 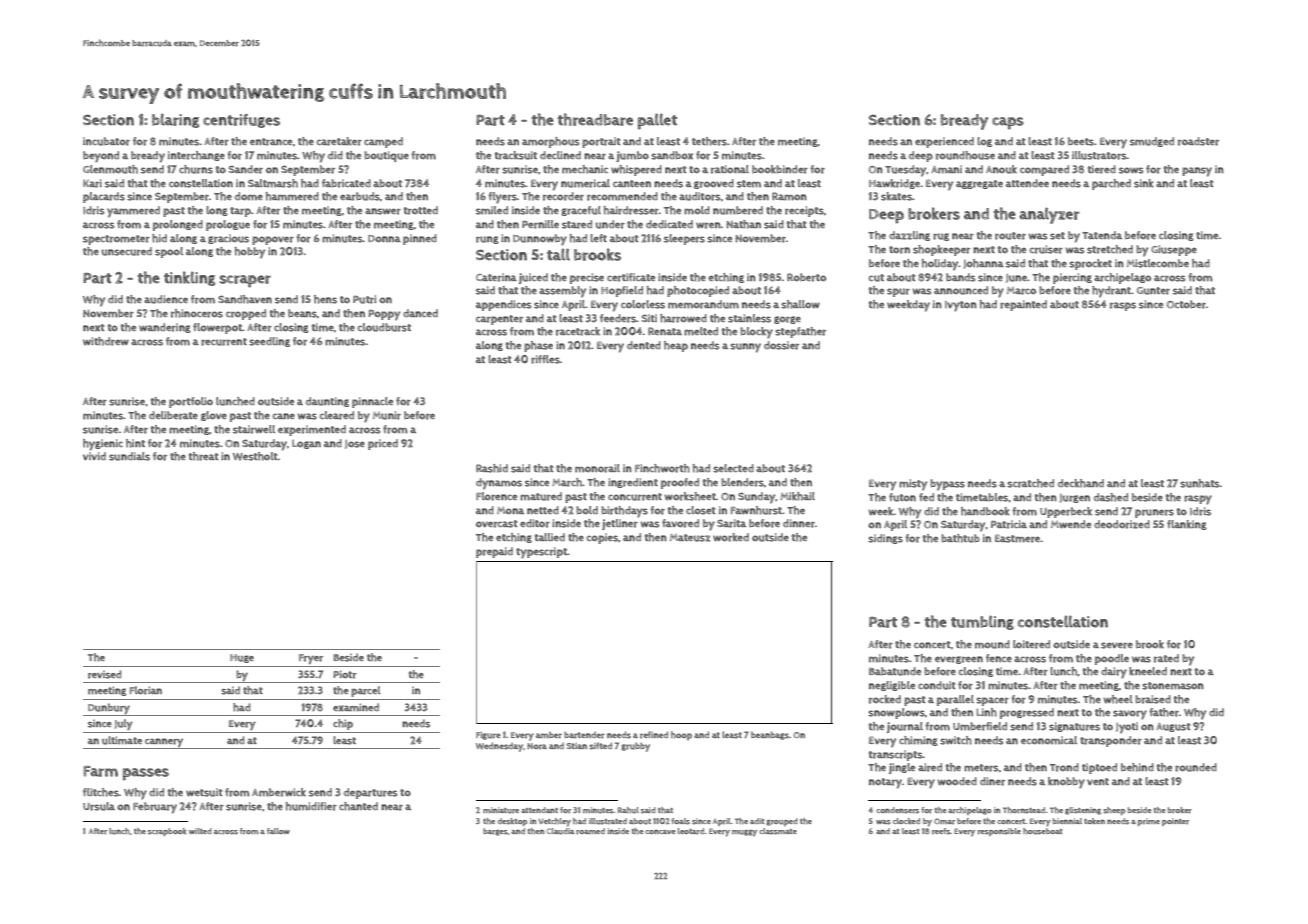 What do you see at coordinates (103, 445) in the page?
I see `hygienic` at bounding box center [103, 445].
